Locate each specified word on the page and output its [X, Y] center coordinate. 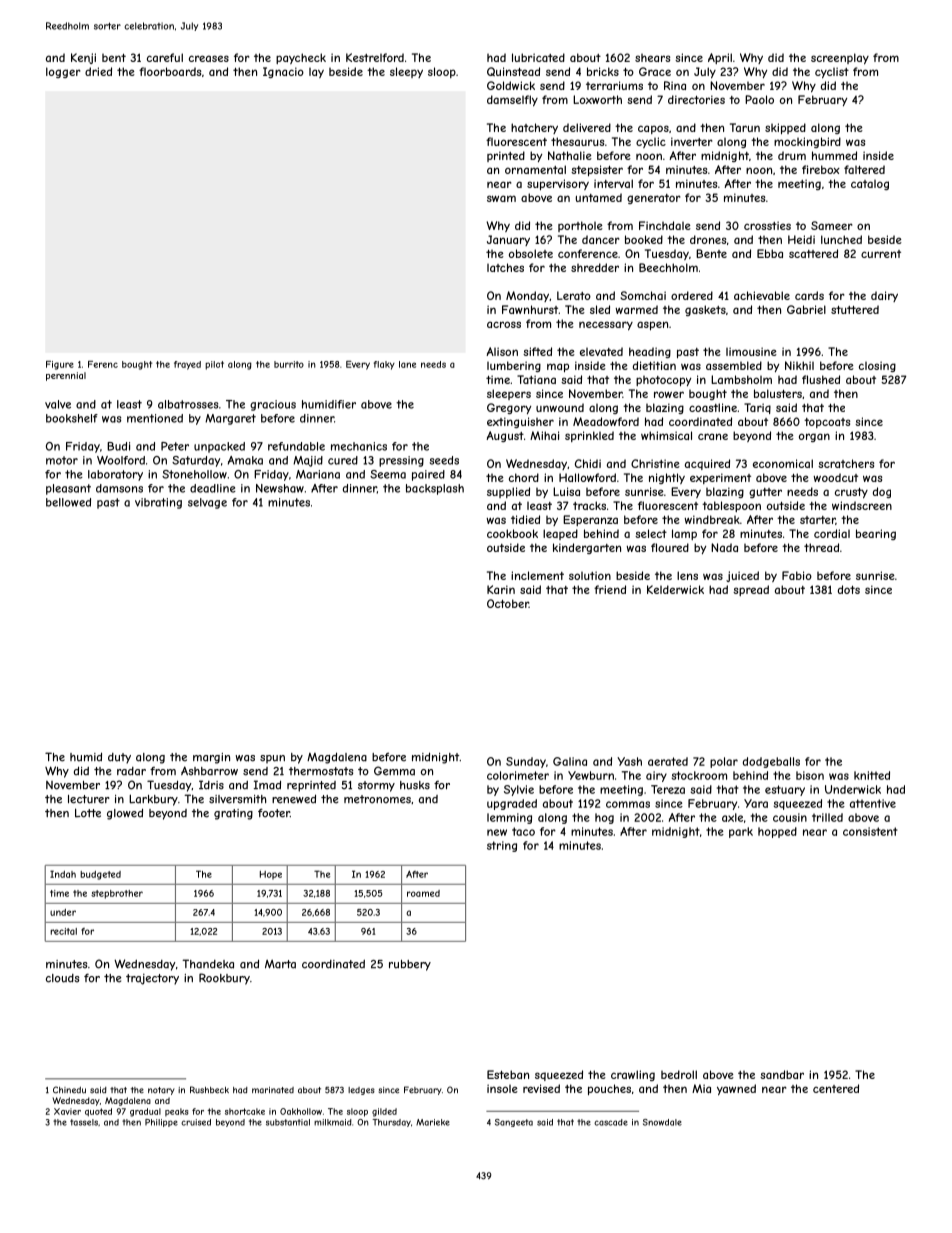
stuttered [855, 309]
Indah [63, 874]
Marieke [433, 1122]
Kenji [83, 58]
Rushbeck [209, 1090]
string [502, 846]
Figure [60, 365]
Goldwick [511, 85]
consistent [870, 831]
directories [696, 99]
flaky [384, 365]
